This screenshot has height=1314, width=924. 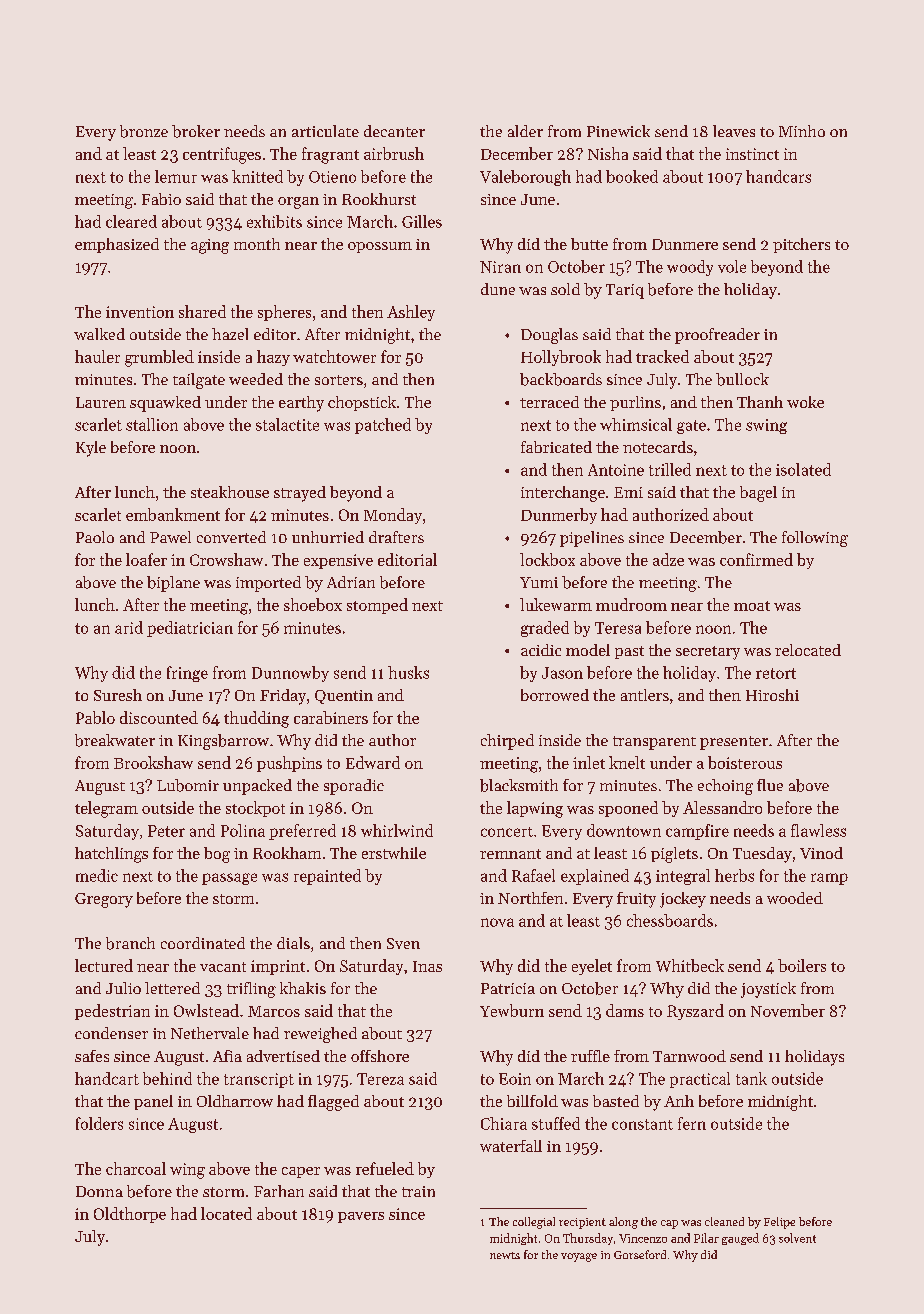 What do you see at coordinates (802, 131) in the screenshot?
I see `Minho` at bounding box center [802, 131].
